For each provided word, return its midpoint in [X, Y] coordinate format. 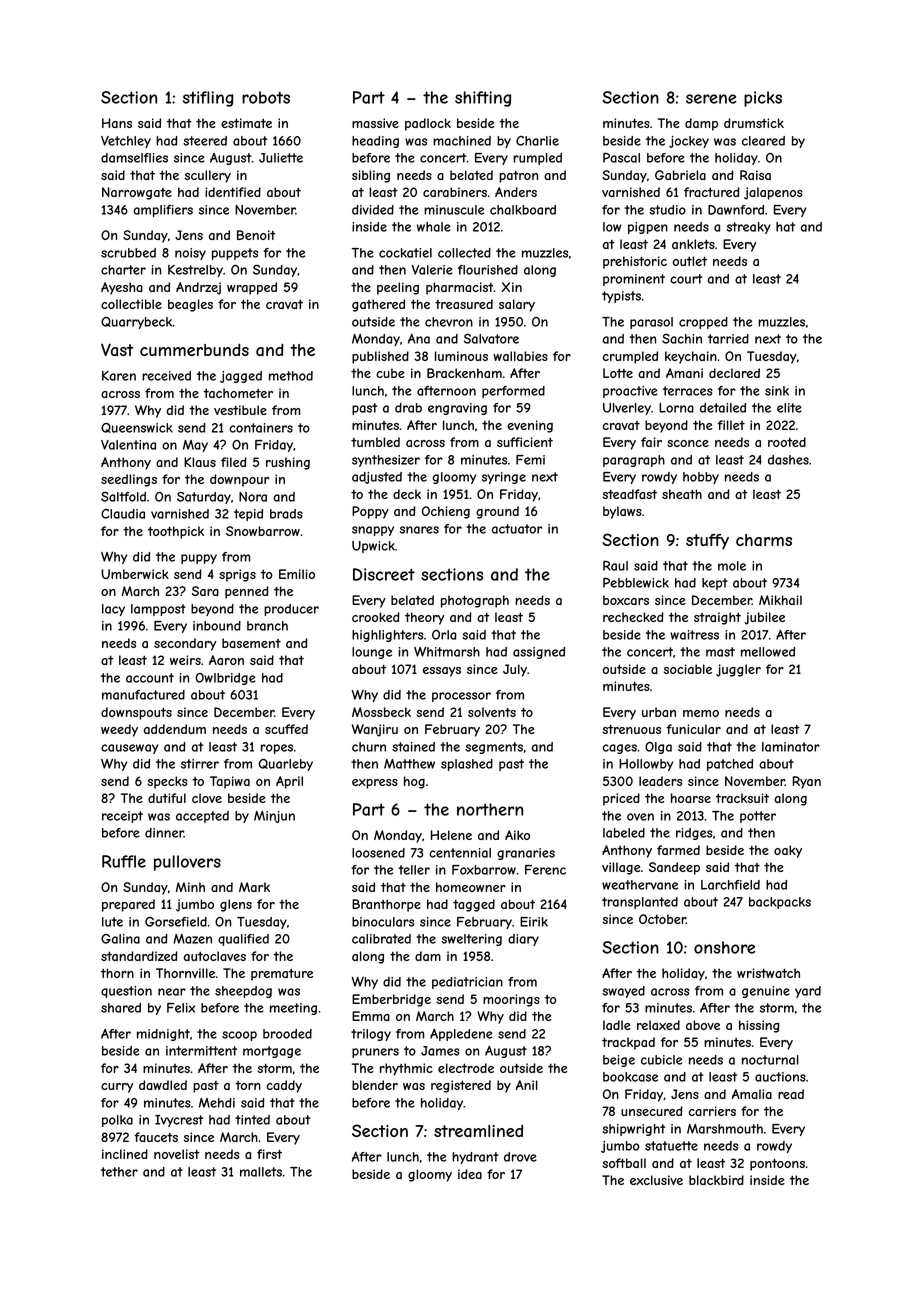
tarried [728, 339]
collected [464, 253]
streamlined [478, 1131]
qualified [243, 940]
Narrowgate [137, 193]
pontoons [777, 1164]
